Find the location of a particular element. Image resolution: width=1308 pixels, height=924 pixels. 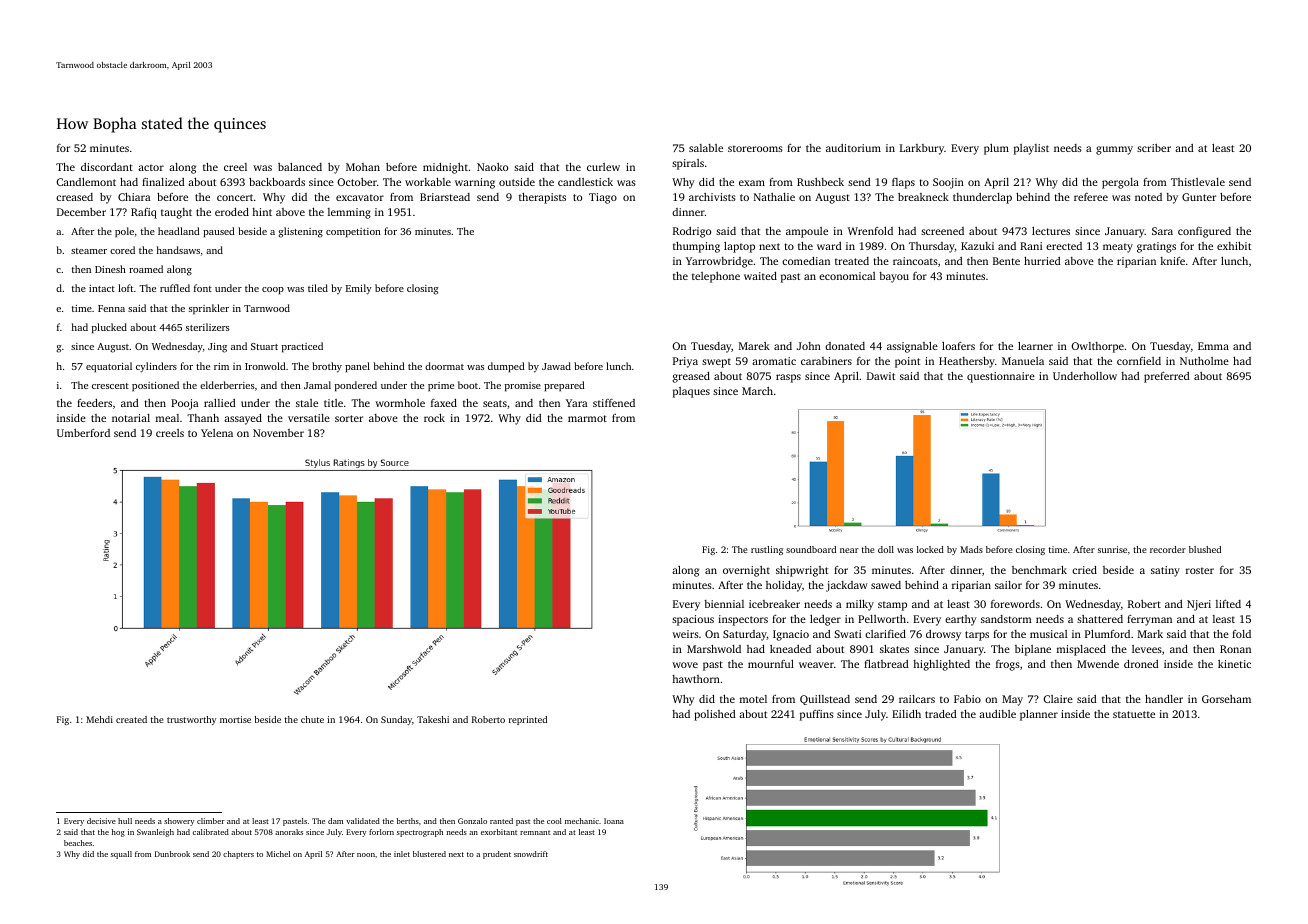

storerooms is located at coordinates (755, 148).
